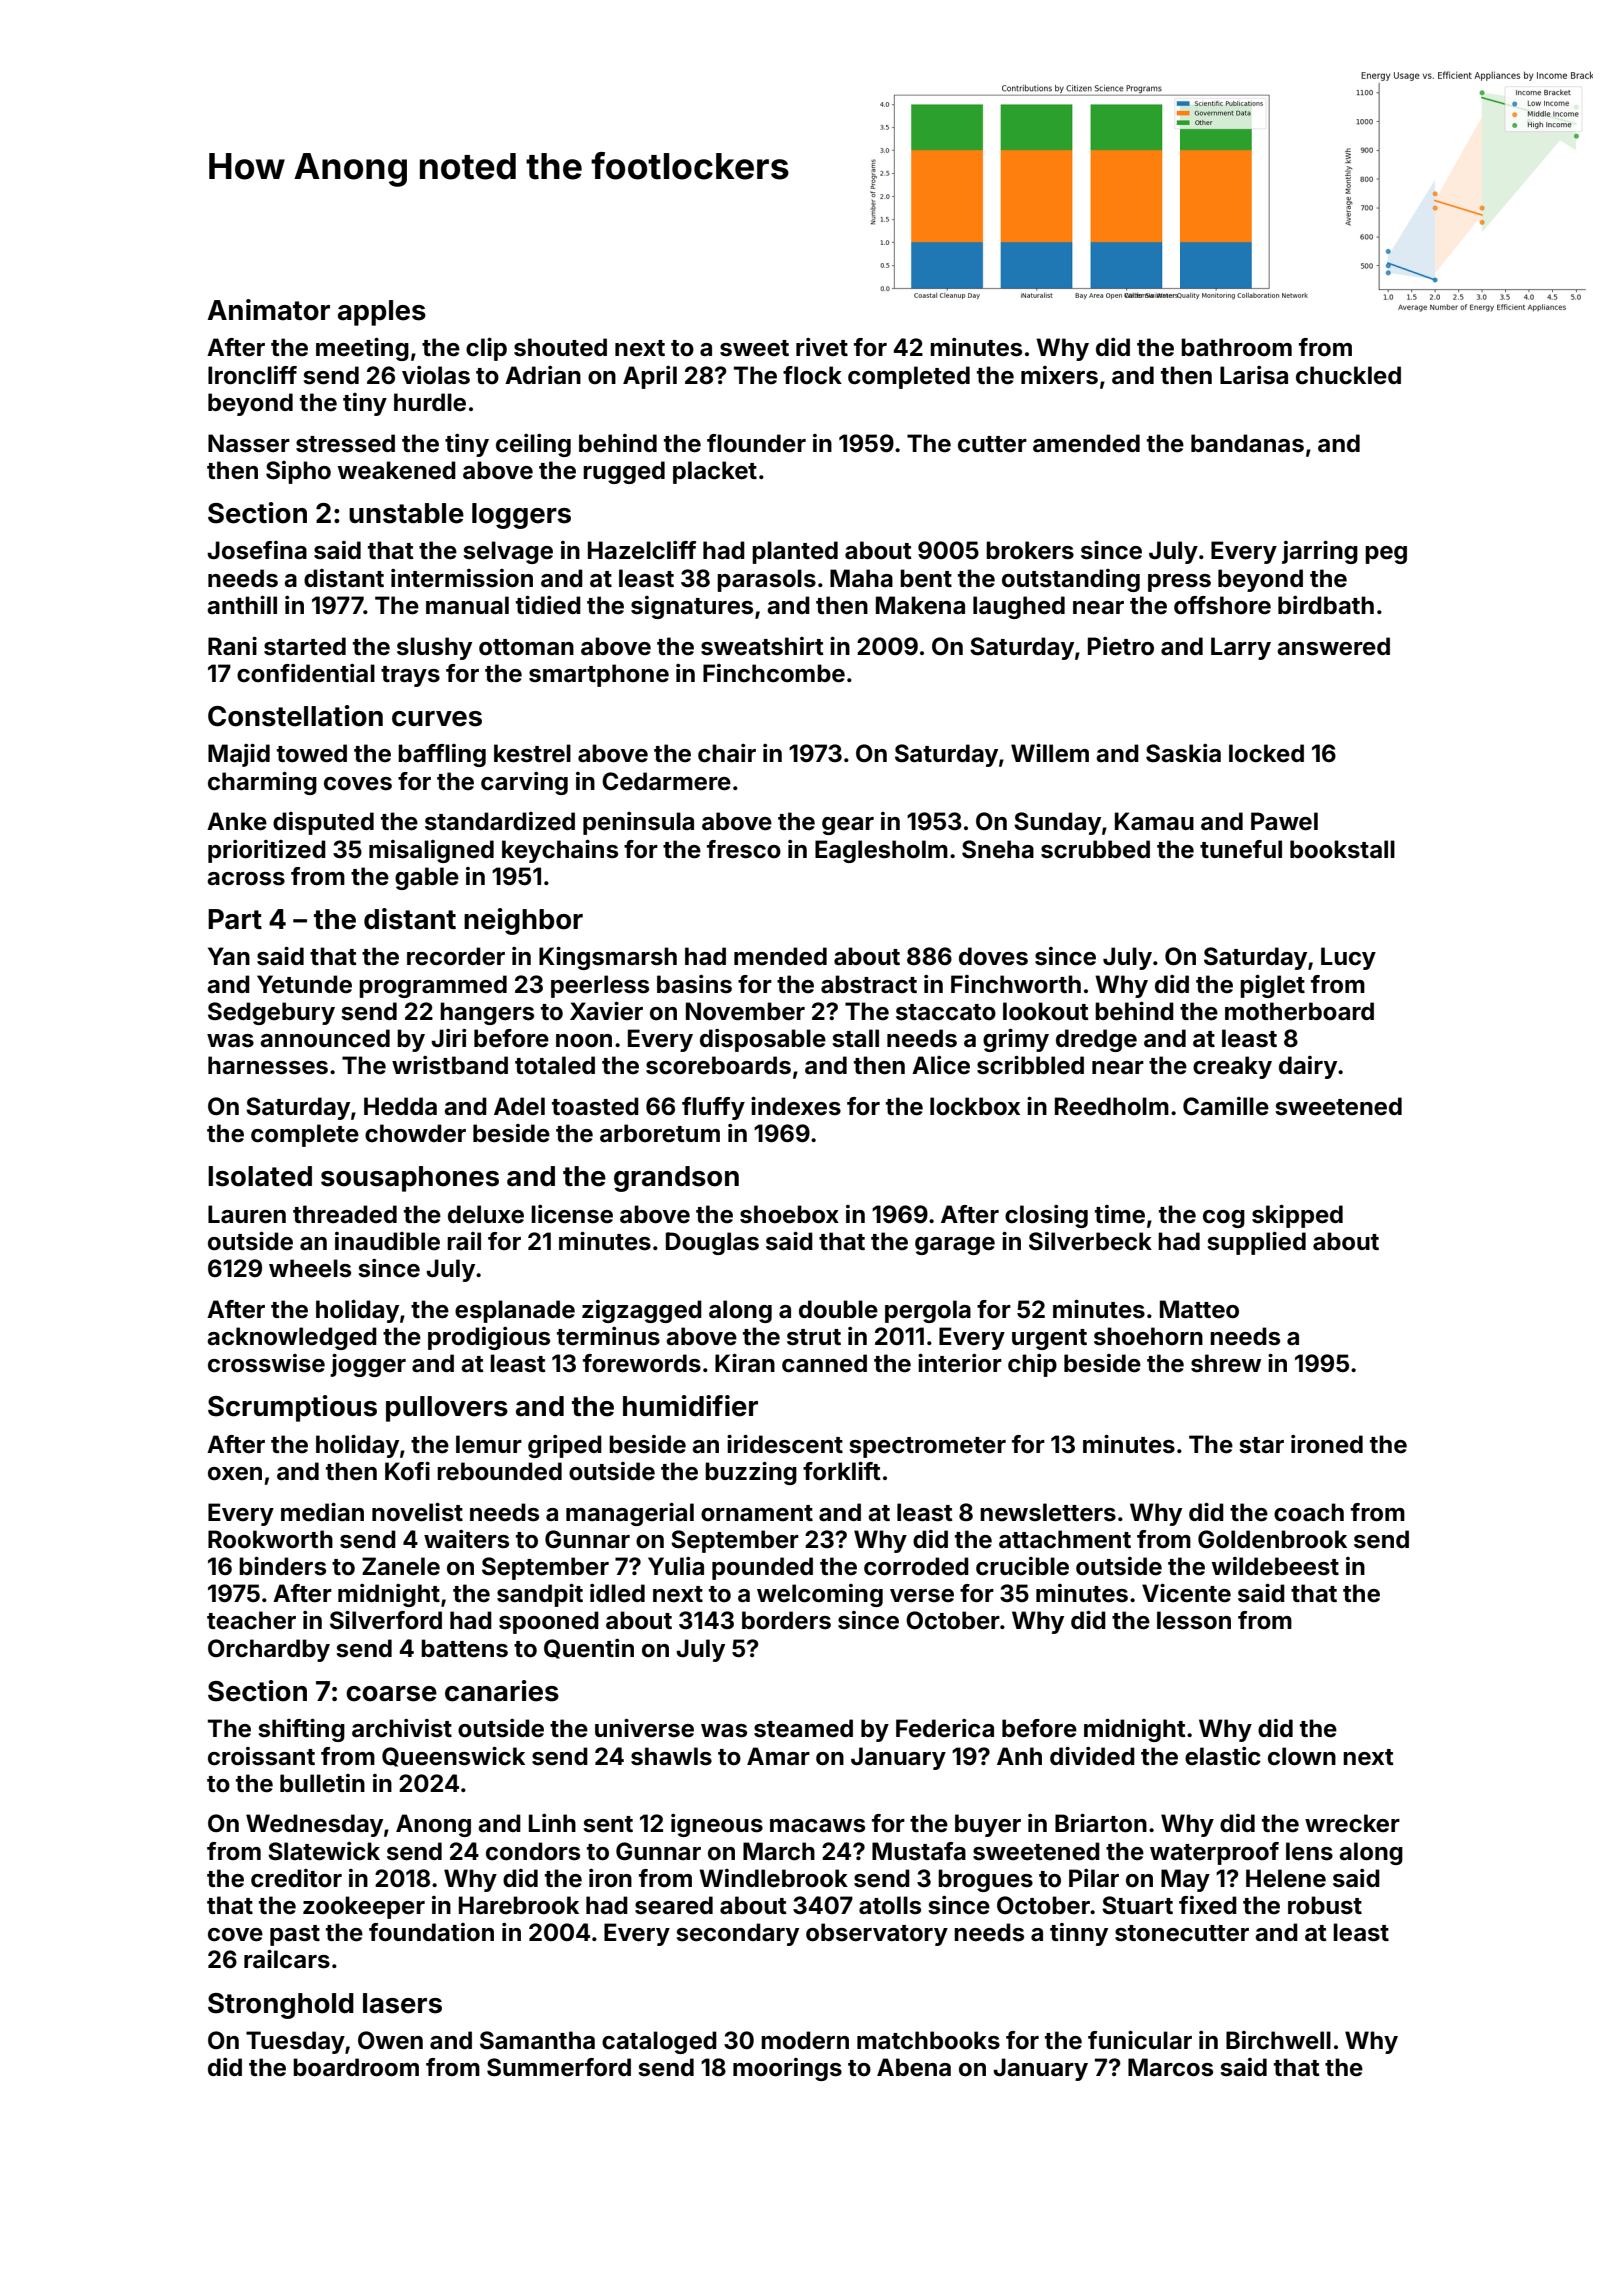 This image has height=2292, width=1620. What do you see at coordinates (486, 349) in the image?
I see `clip` at bounding box center [486, 349].
